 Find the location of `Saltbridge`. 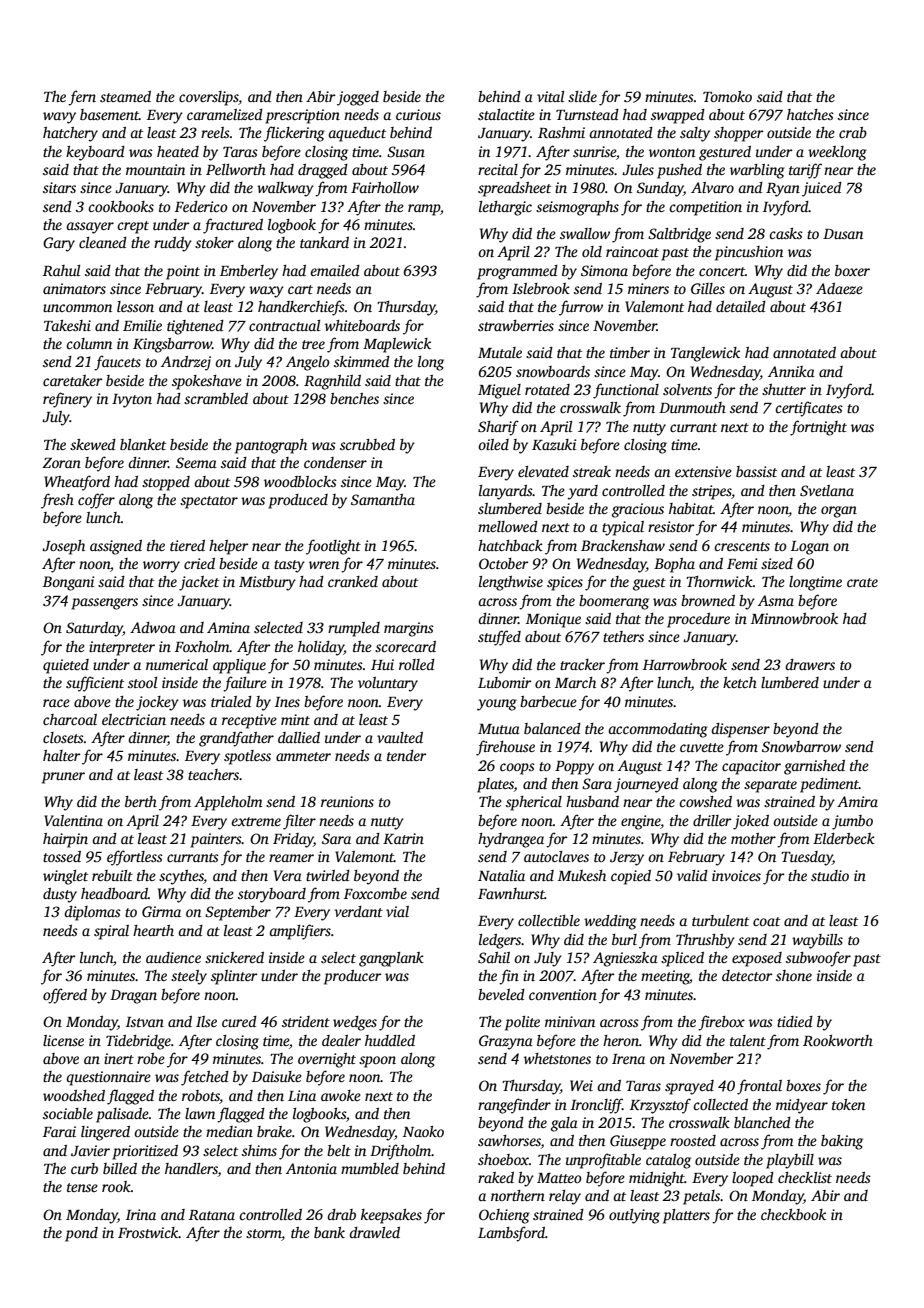

Saltbridge is located at coordinates (679, 235).
